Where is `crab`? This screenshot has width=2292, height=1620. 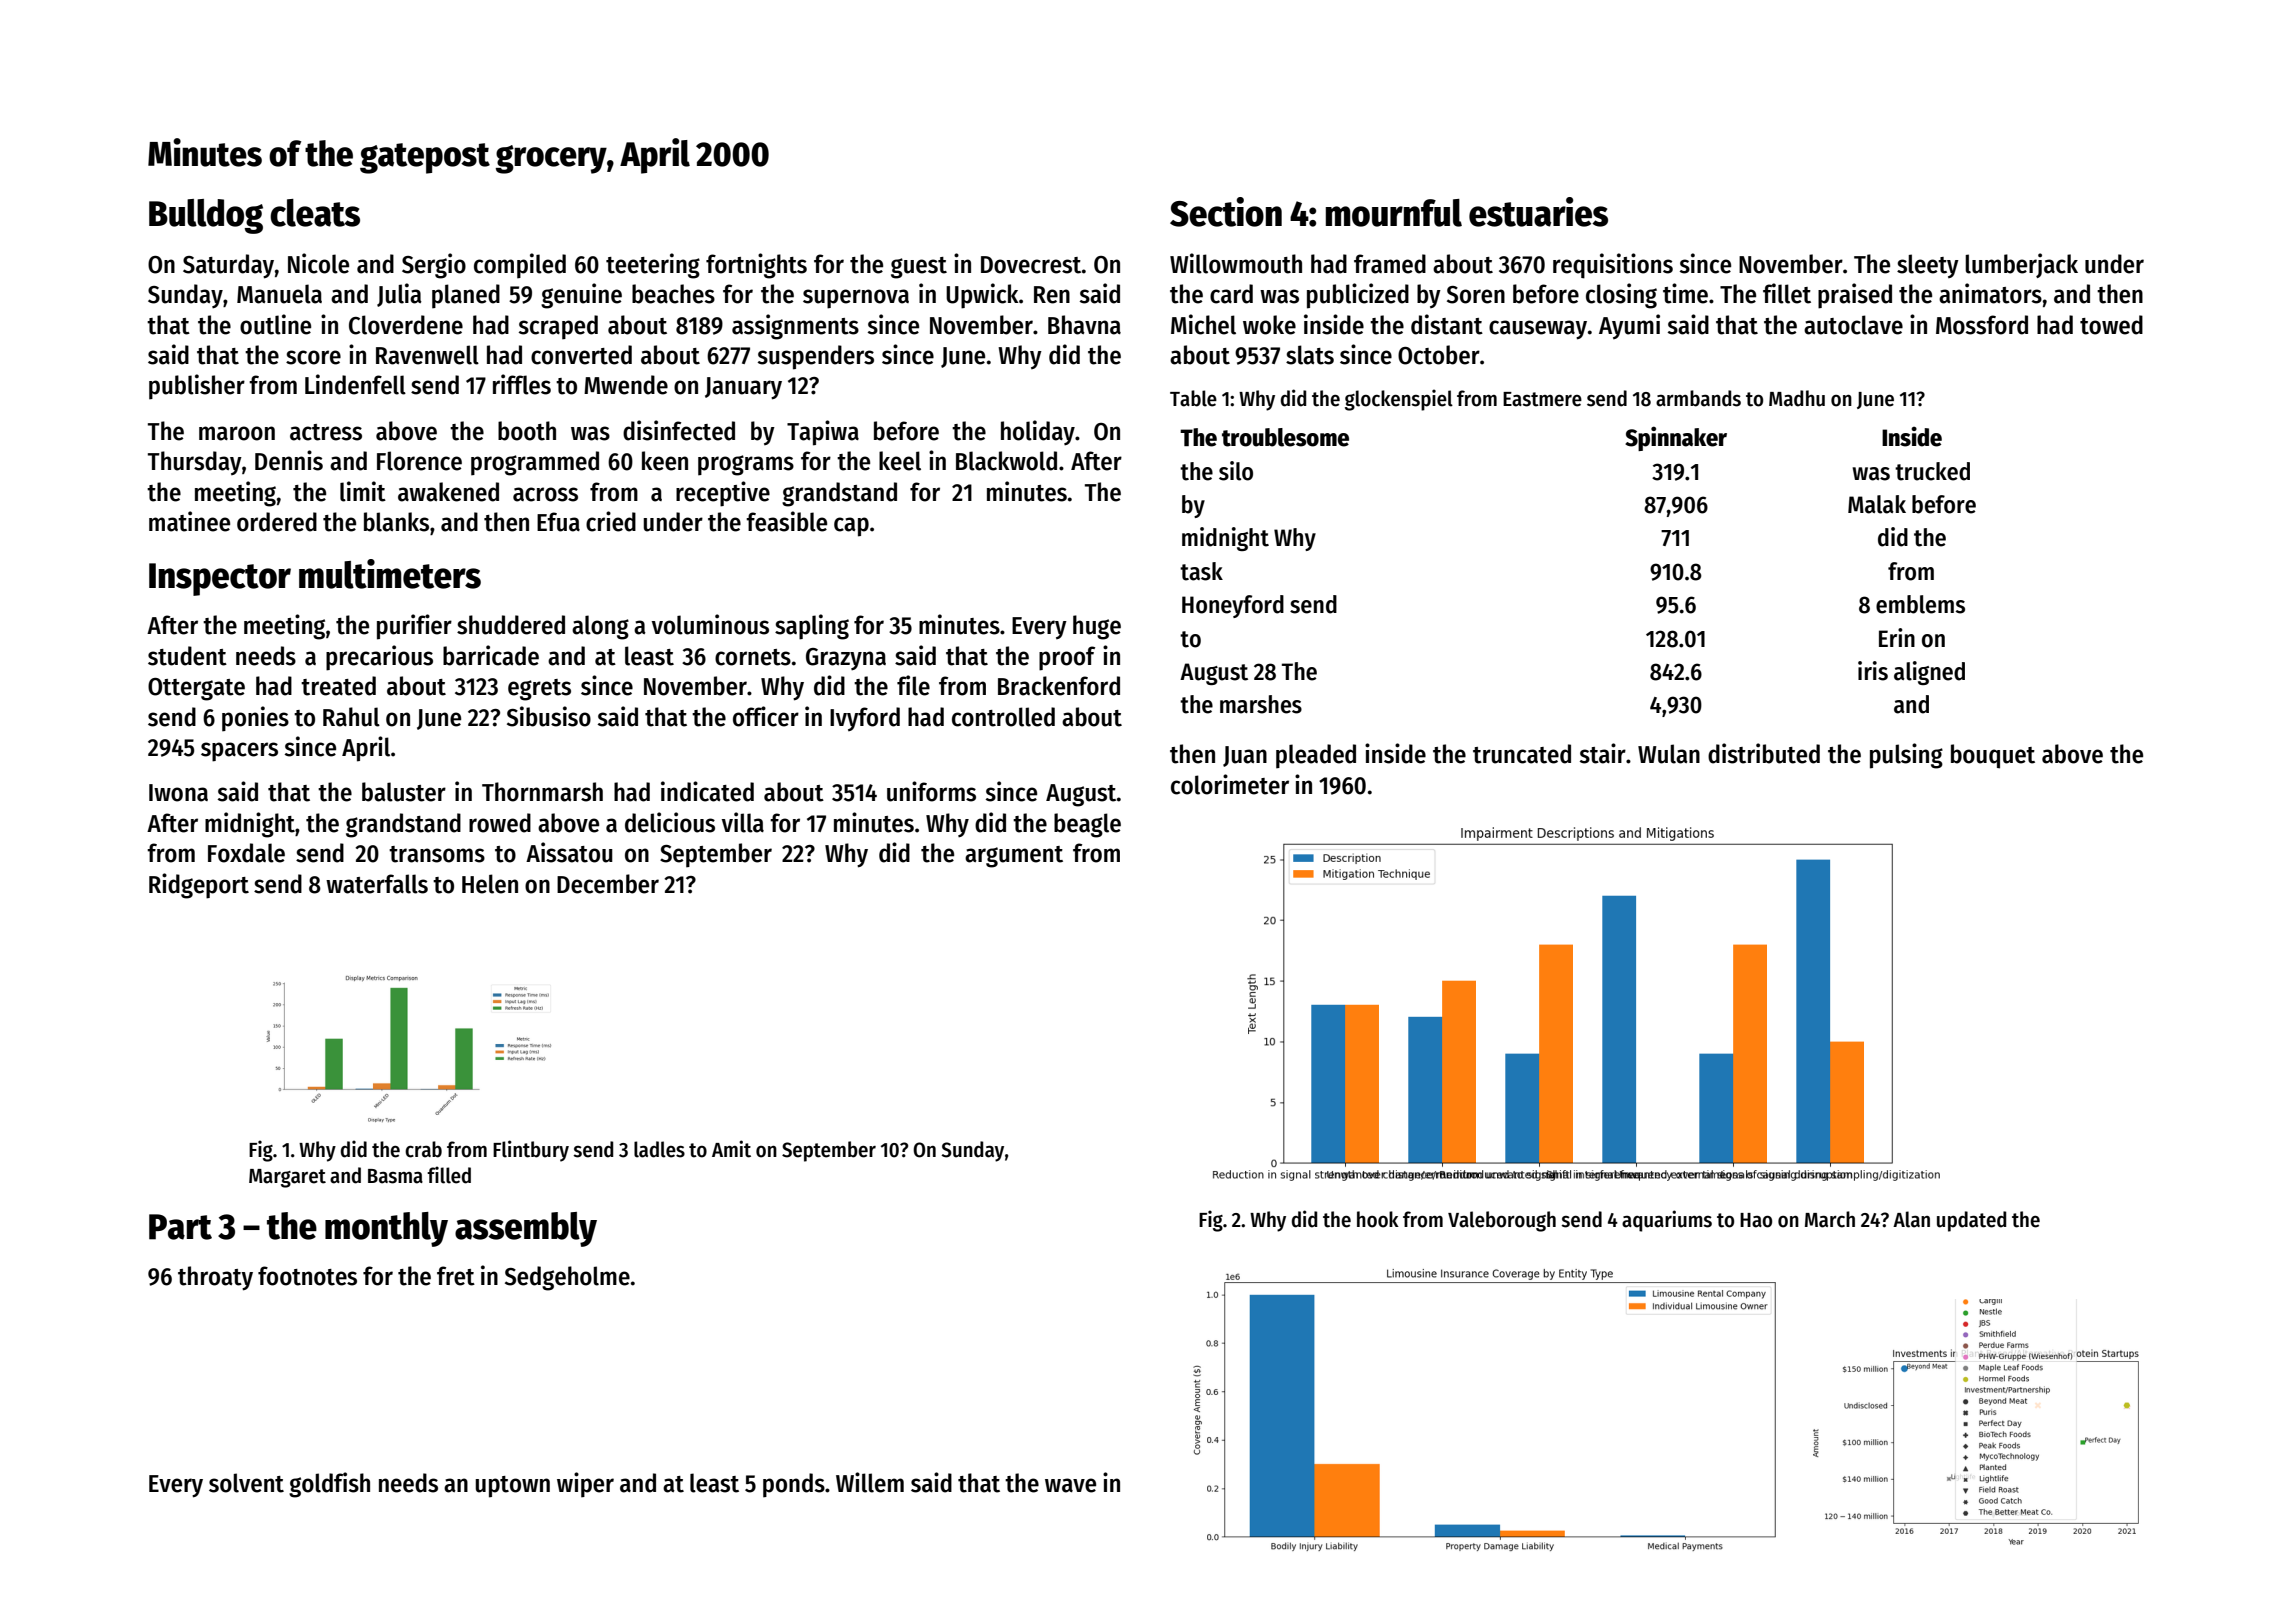 crab is located at coordinates (423, 1149).
